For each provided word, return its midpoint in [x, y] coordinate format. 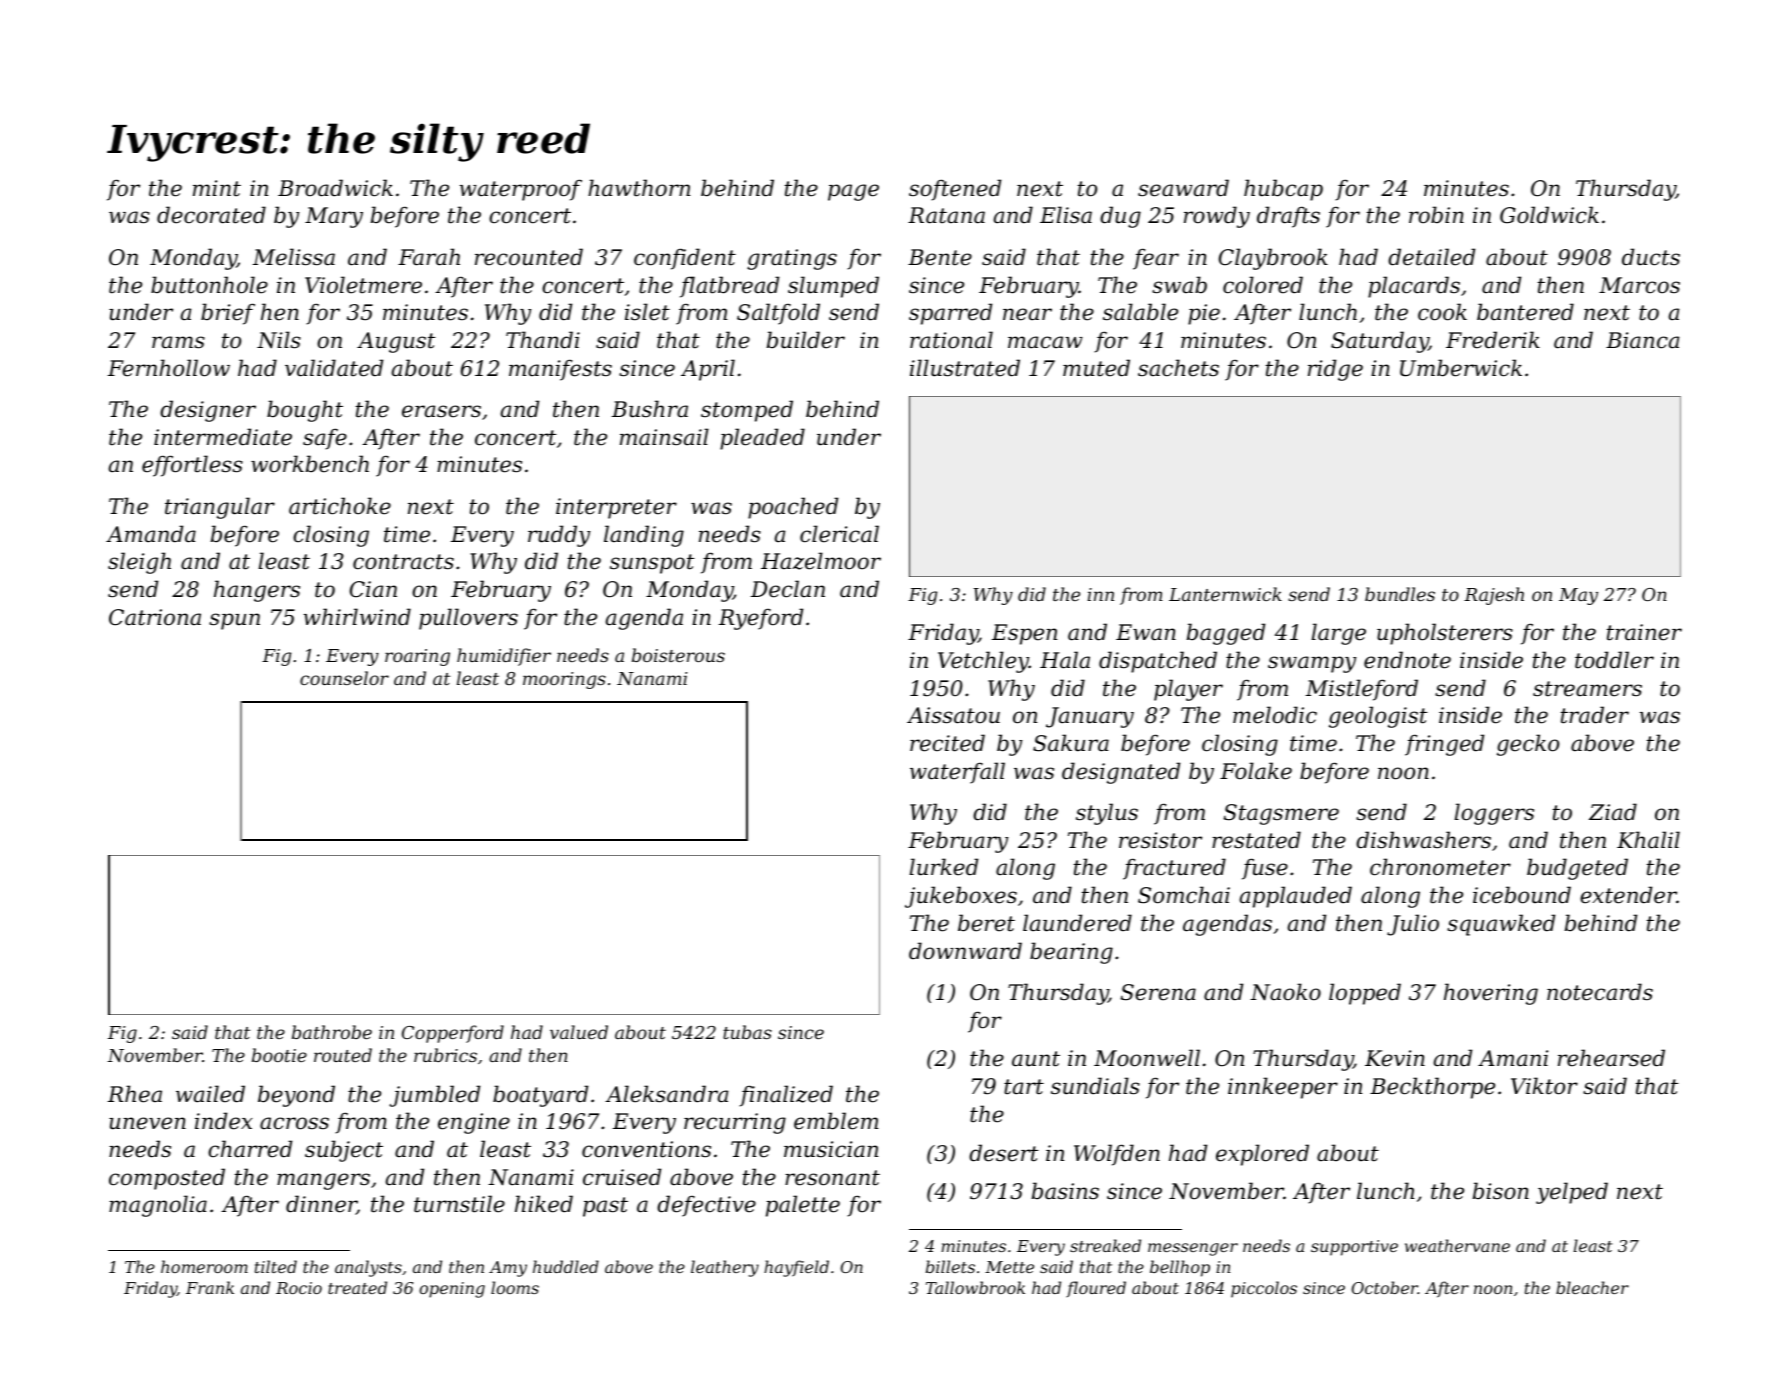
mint [217, 188]
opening [452, 1290]
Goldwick [1549, 215]
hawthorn [639, 188]
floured [1096, 1289]
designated [1121, 773]
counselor [344, 678]
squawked [1501, 925]
